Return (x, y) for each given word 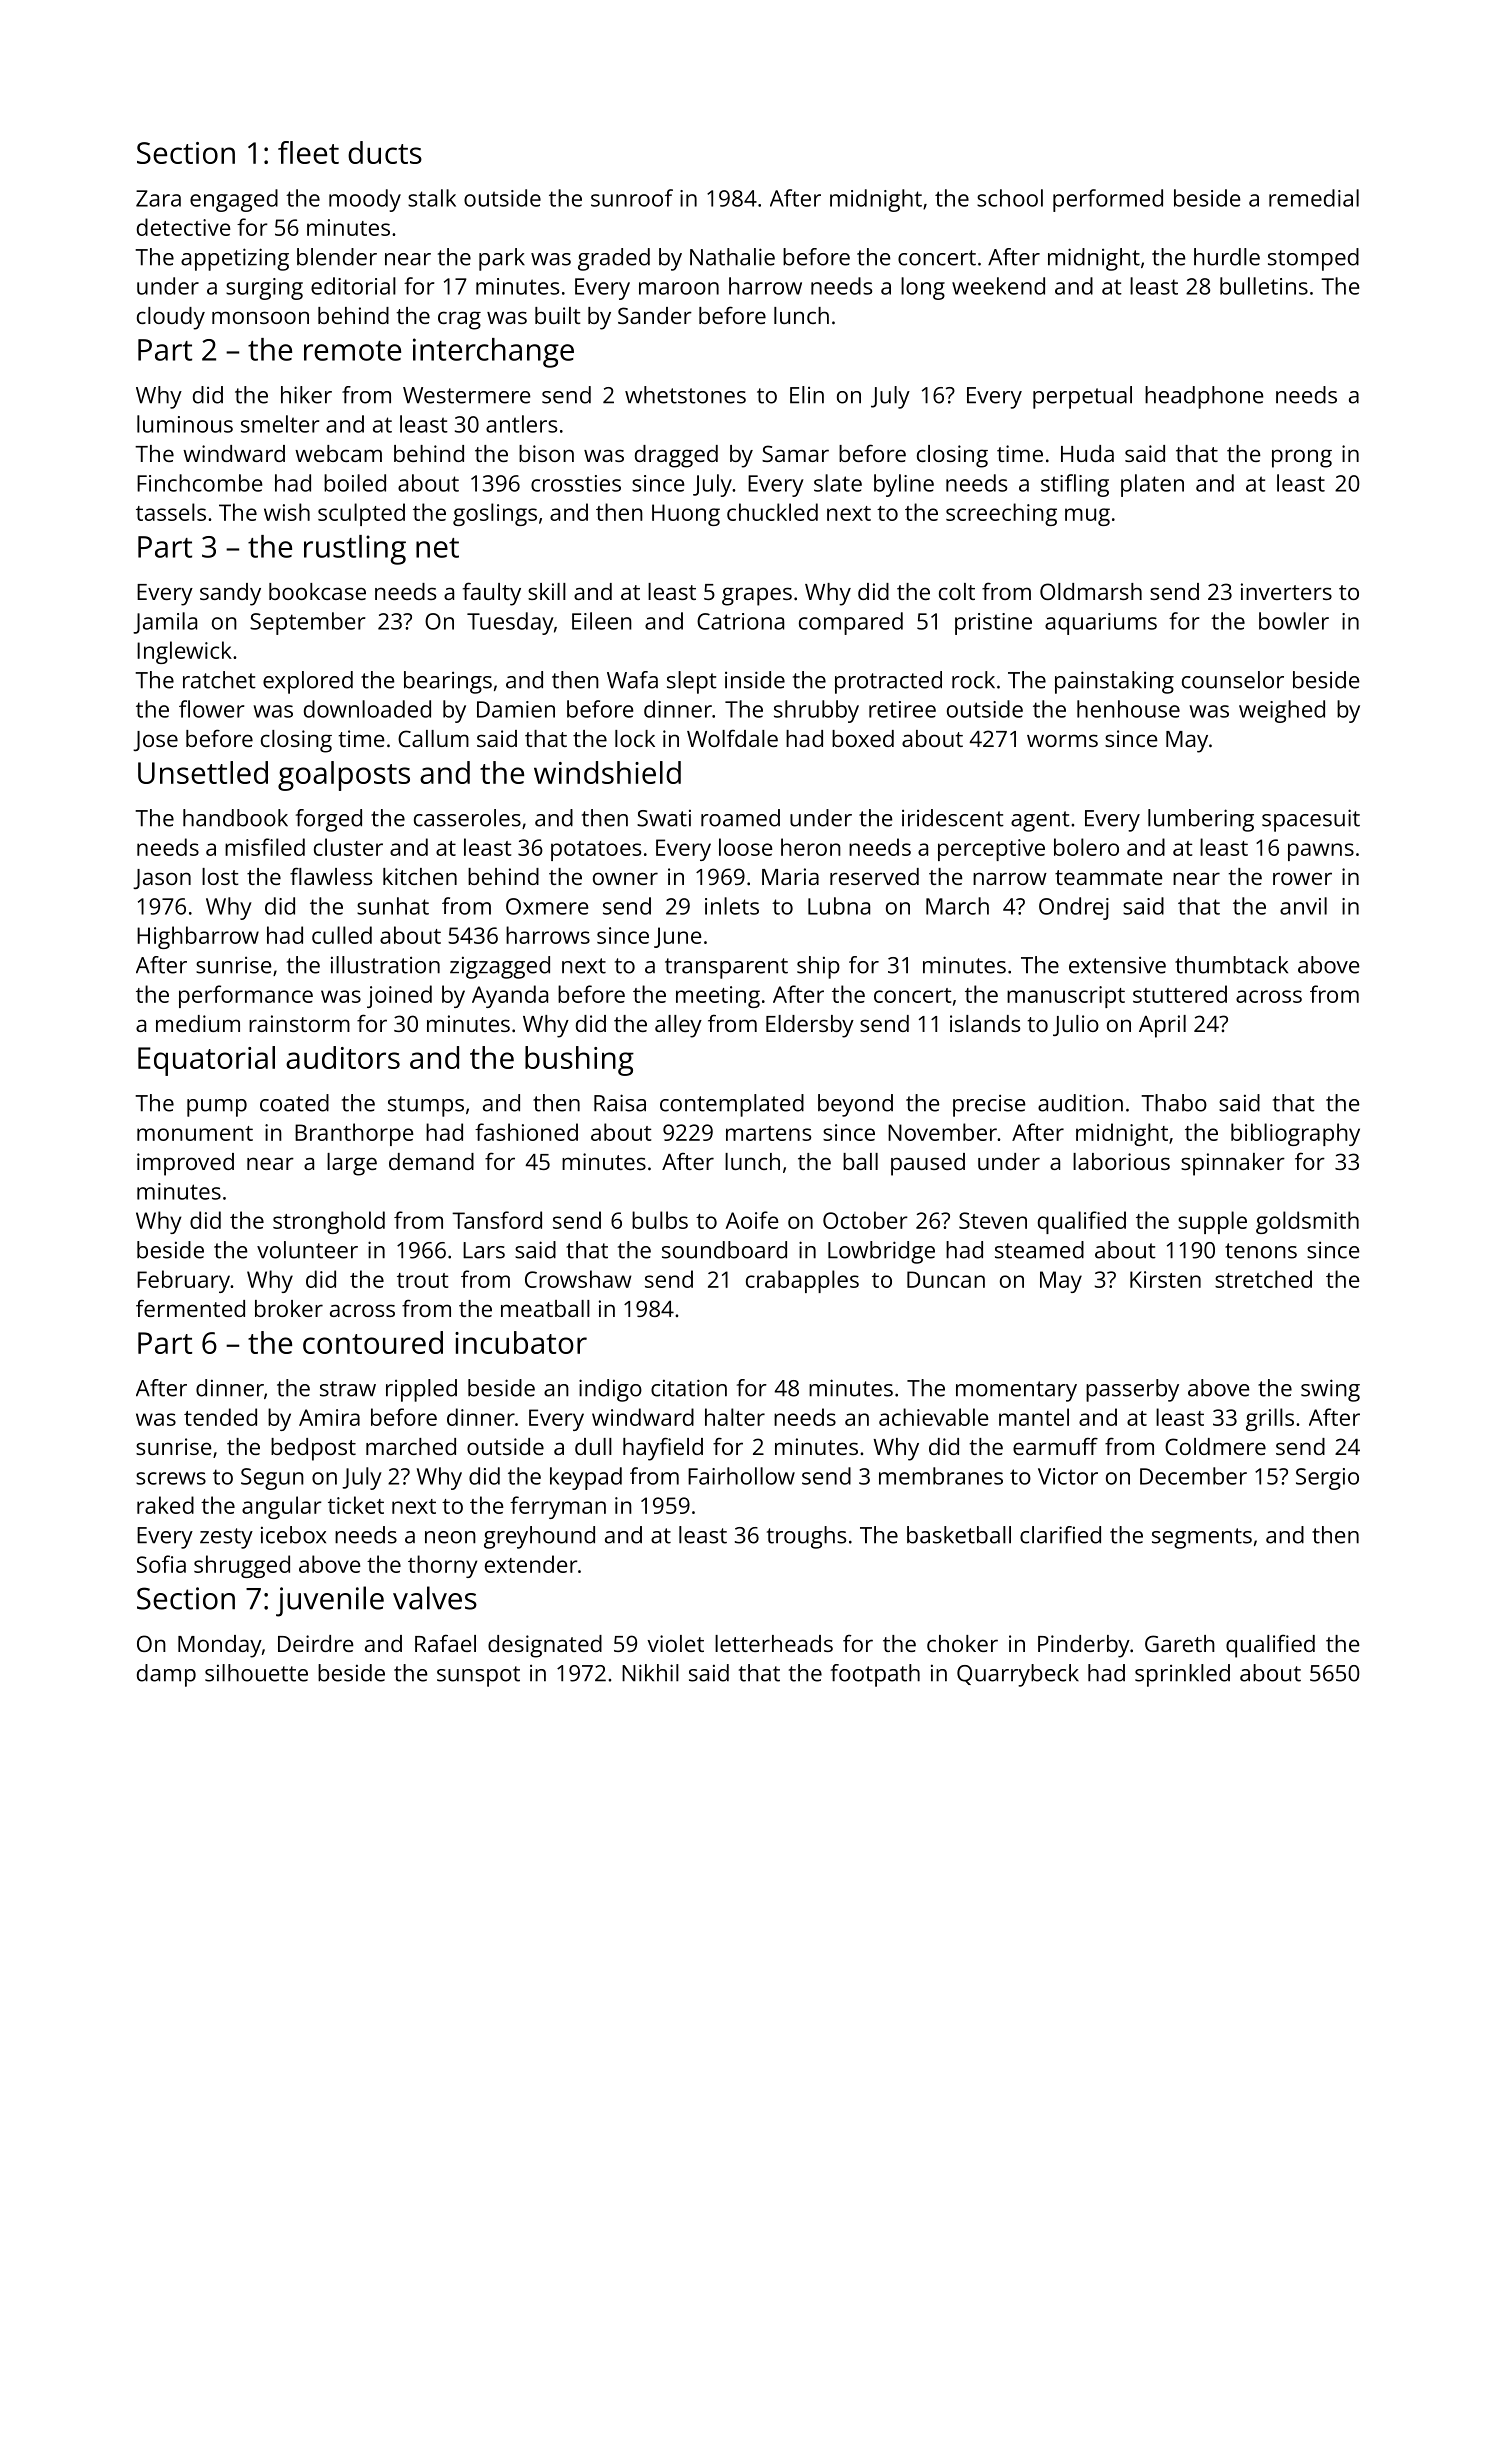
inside (755, 680)
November (942, 1132)
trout (422, 1280)
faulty (491, 594)
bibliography (1295, 1134)
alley (678, 1026)
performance (246, 996)
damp (166, 1675)
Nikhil (650, 1673)
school (1010, 198)
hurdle (1227, 257)
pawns (1321, 852)
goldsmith (1307, 1222)
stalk (432, 198)
